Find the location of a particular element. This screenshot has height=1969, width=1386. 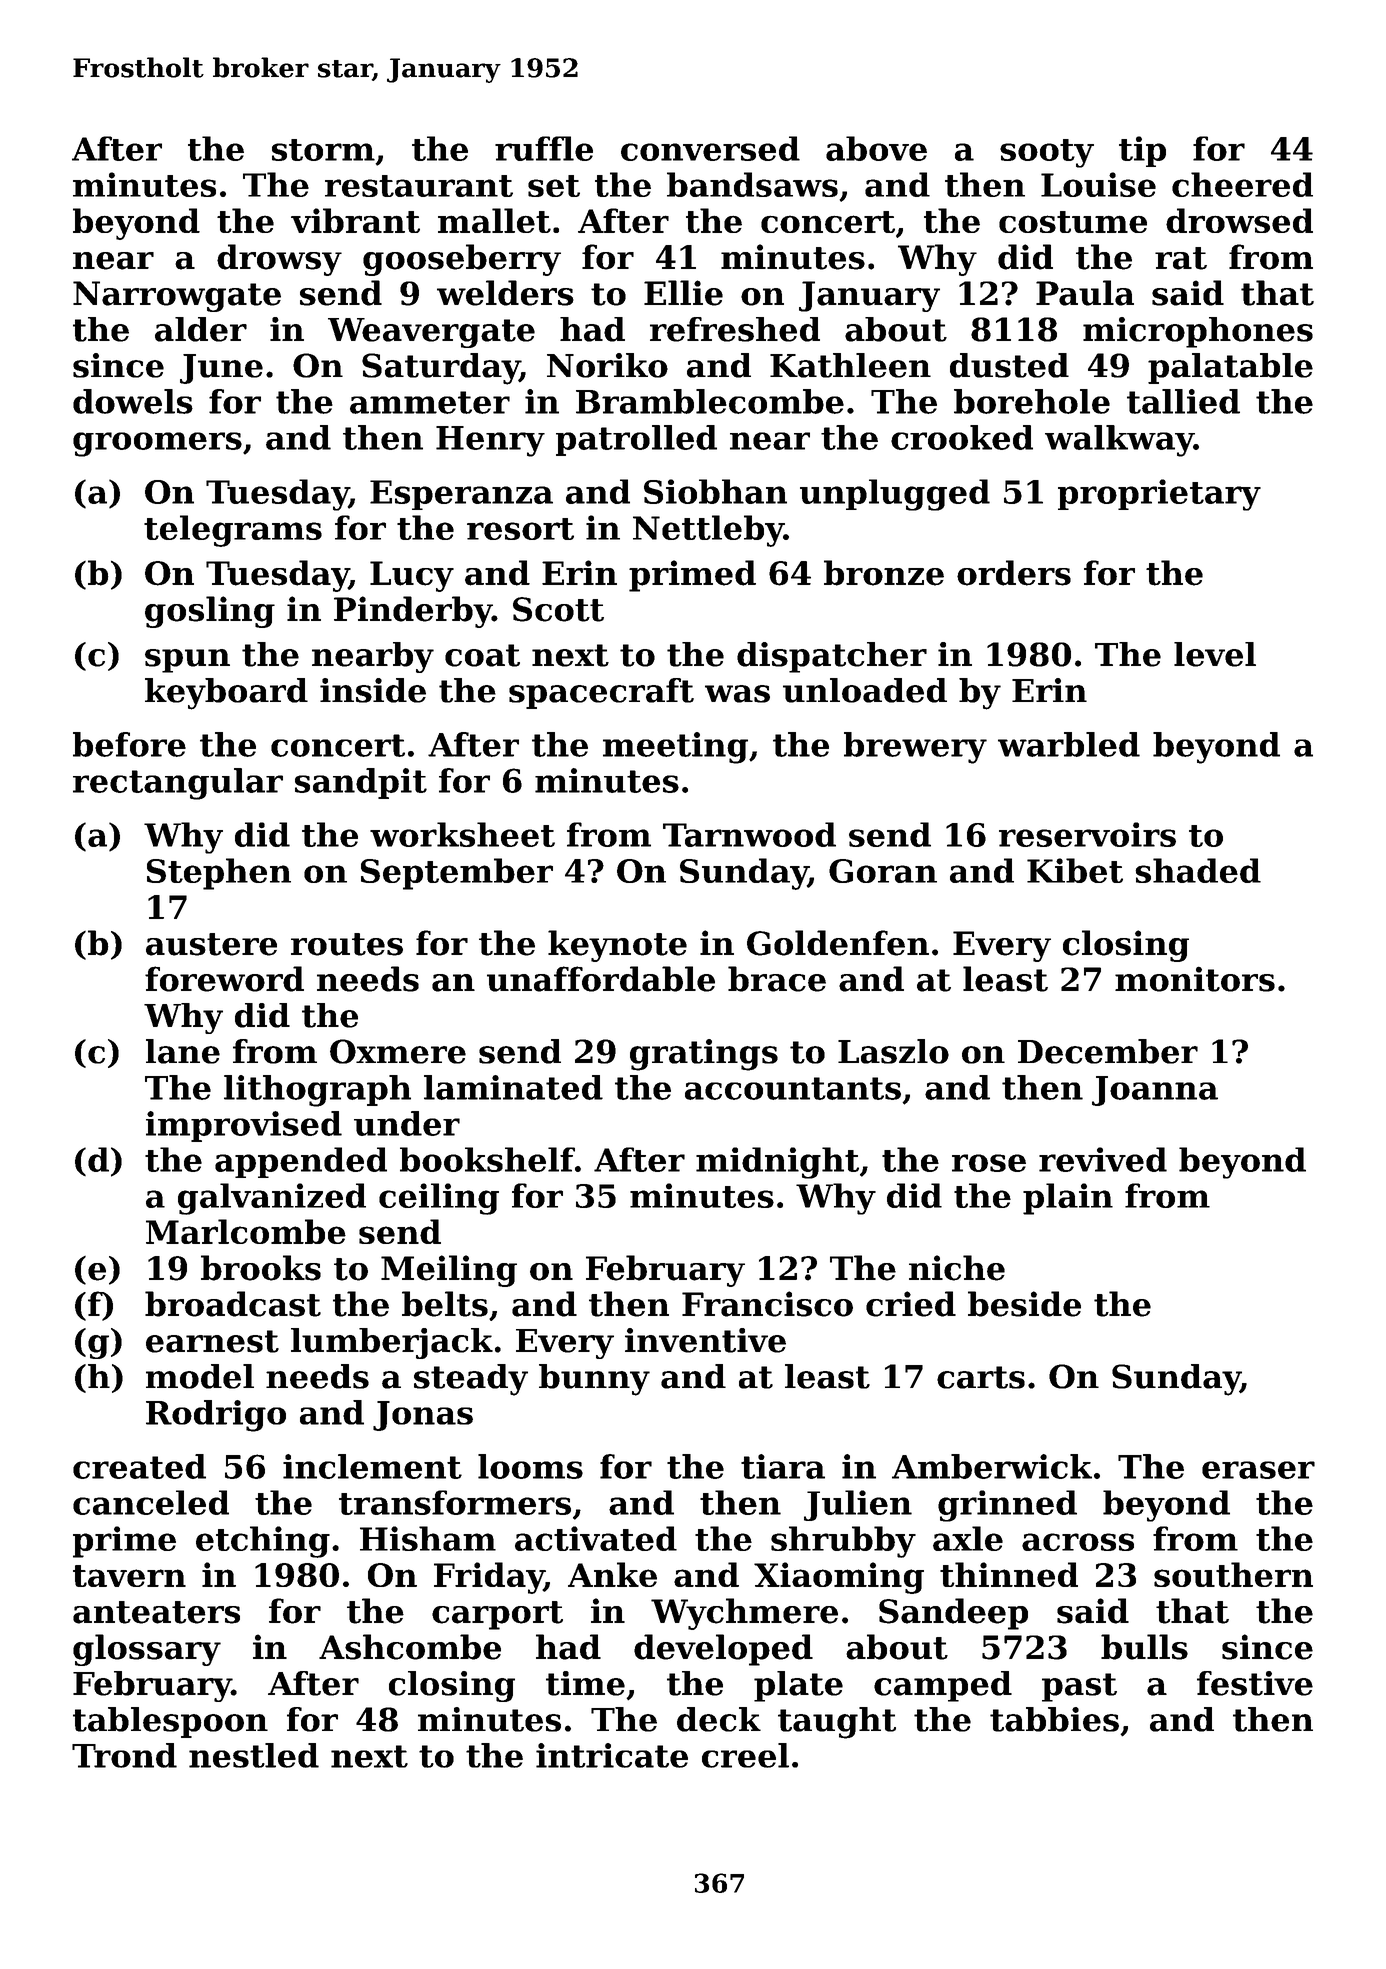

Siobhan is located at coordinates (715, 491).
